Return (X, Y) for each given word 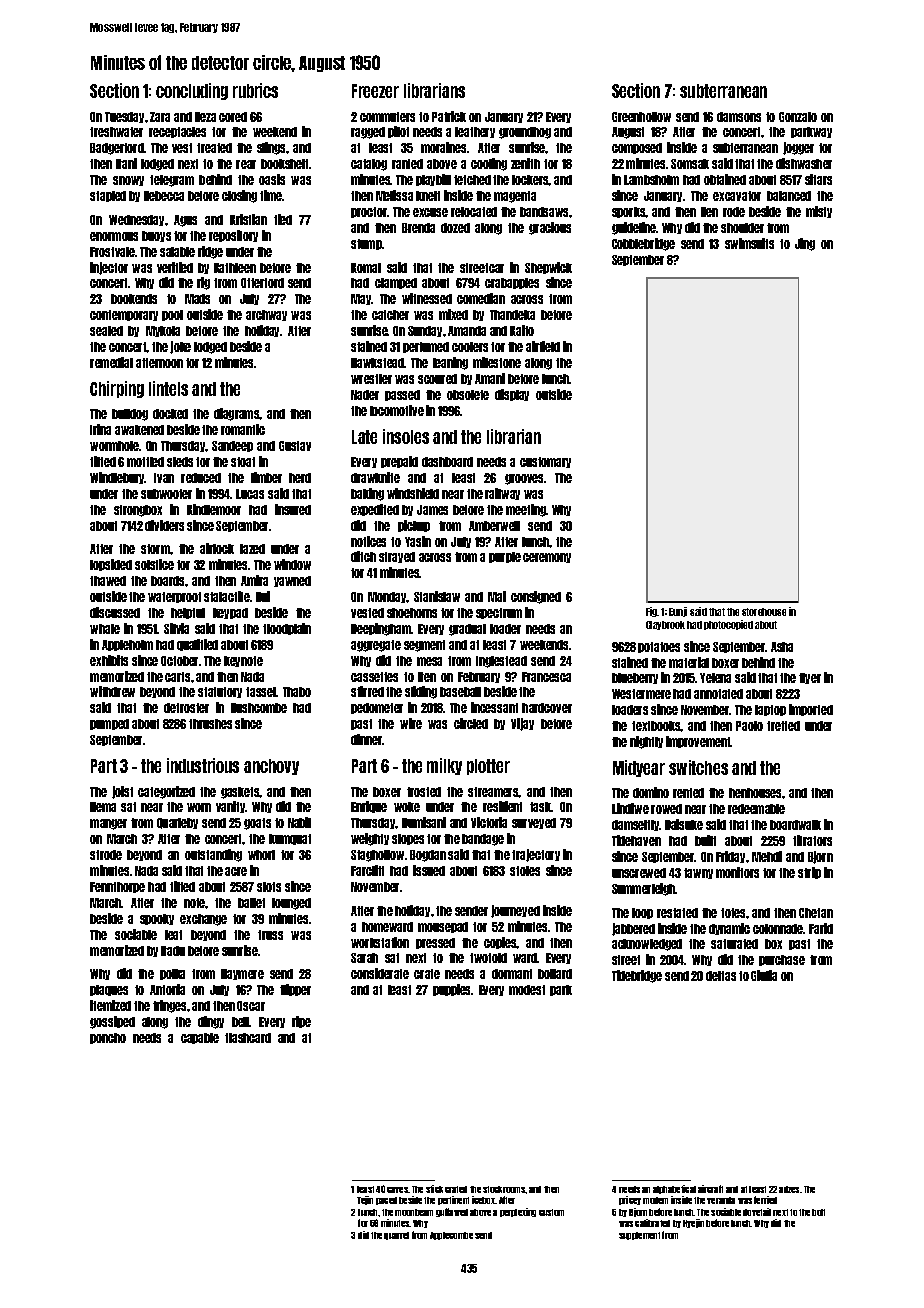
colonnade (778, 929)
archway (266, 315)
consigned (536, 597)
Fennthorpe (117, 887)
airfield (543, 346)
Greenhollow (641, 117)
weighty (370, 839)
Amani (490, 378)
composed (637, 148)
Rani (126, 163)
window (292, 564)
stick (434, 1189)
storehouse (764, 612)
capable (200, 1038)
